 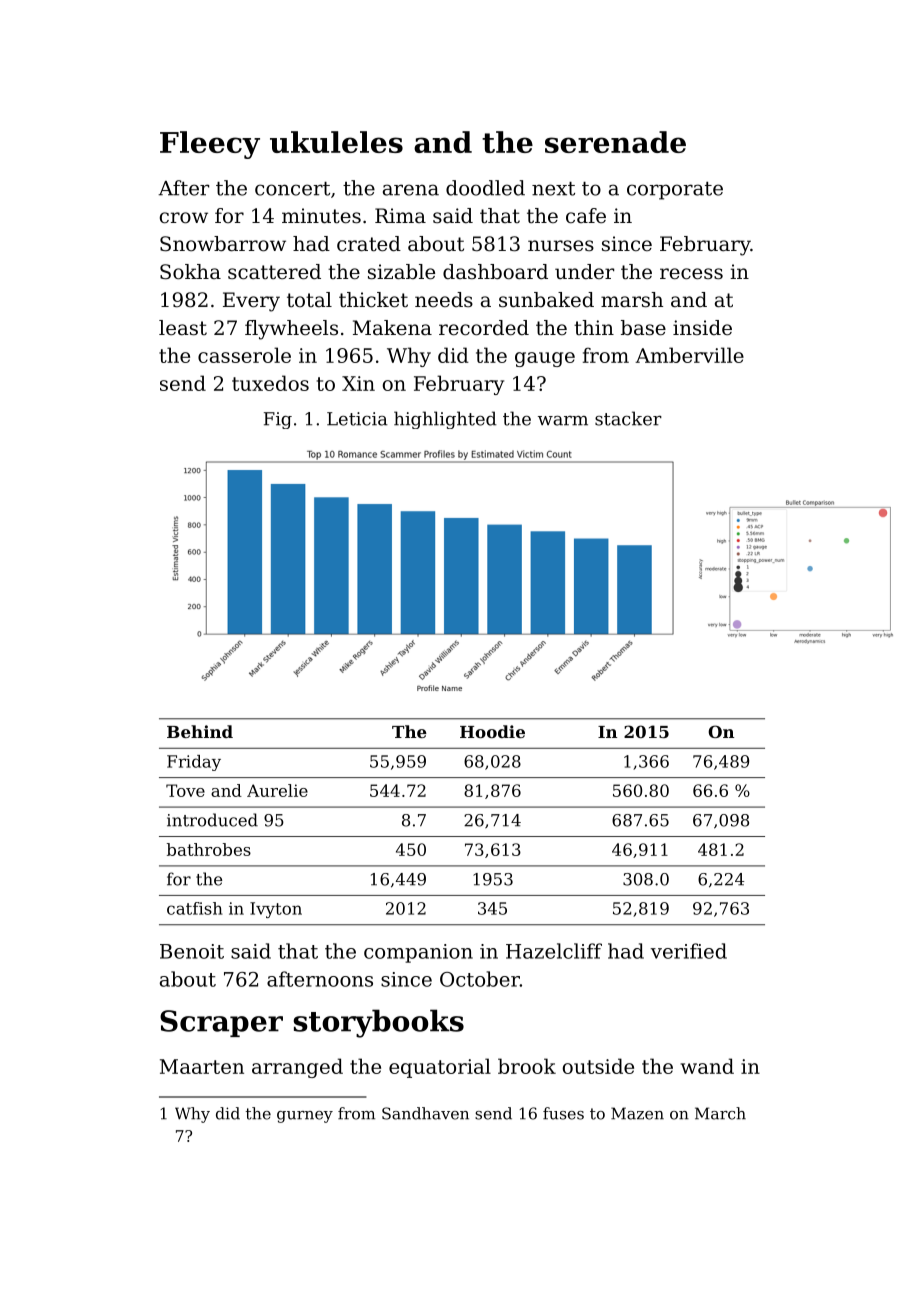 What do you see at coordinates (546, 299) in the screenshot?
I see `sunbaked` at bounding box center [546, 299].
